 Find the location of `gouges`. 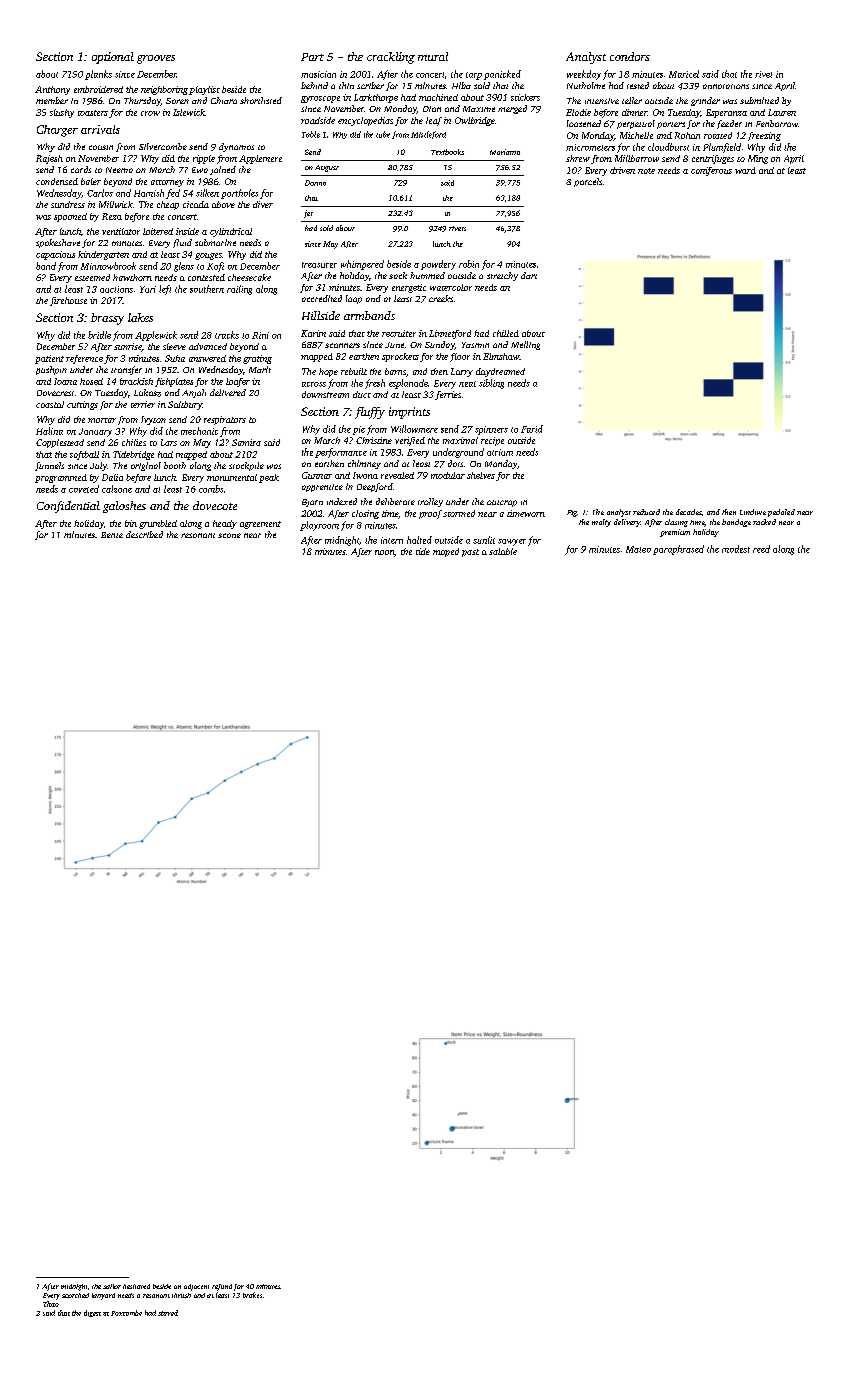

gouges is located at coordinates (208, 256).
